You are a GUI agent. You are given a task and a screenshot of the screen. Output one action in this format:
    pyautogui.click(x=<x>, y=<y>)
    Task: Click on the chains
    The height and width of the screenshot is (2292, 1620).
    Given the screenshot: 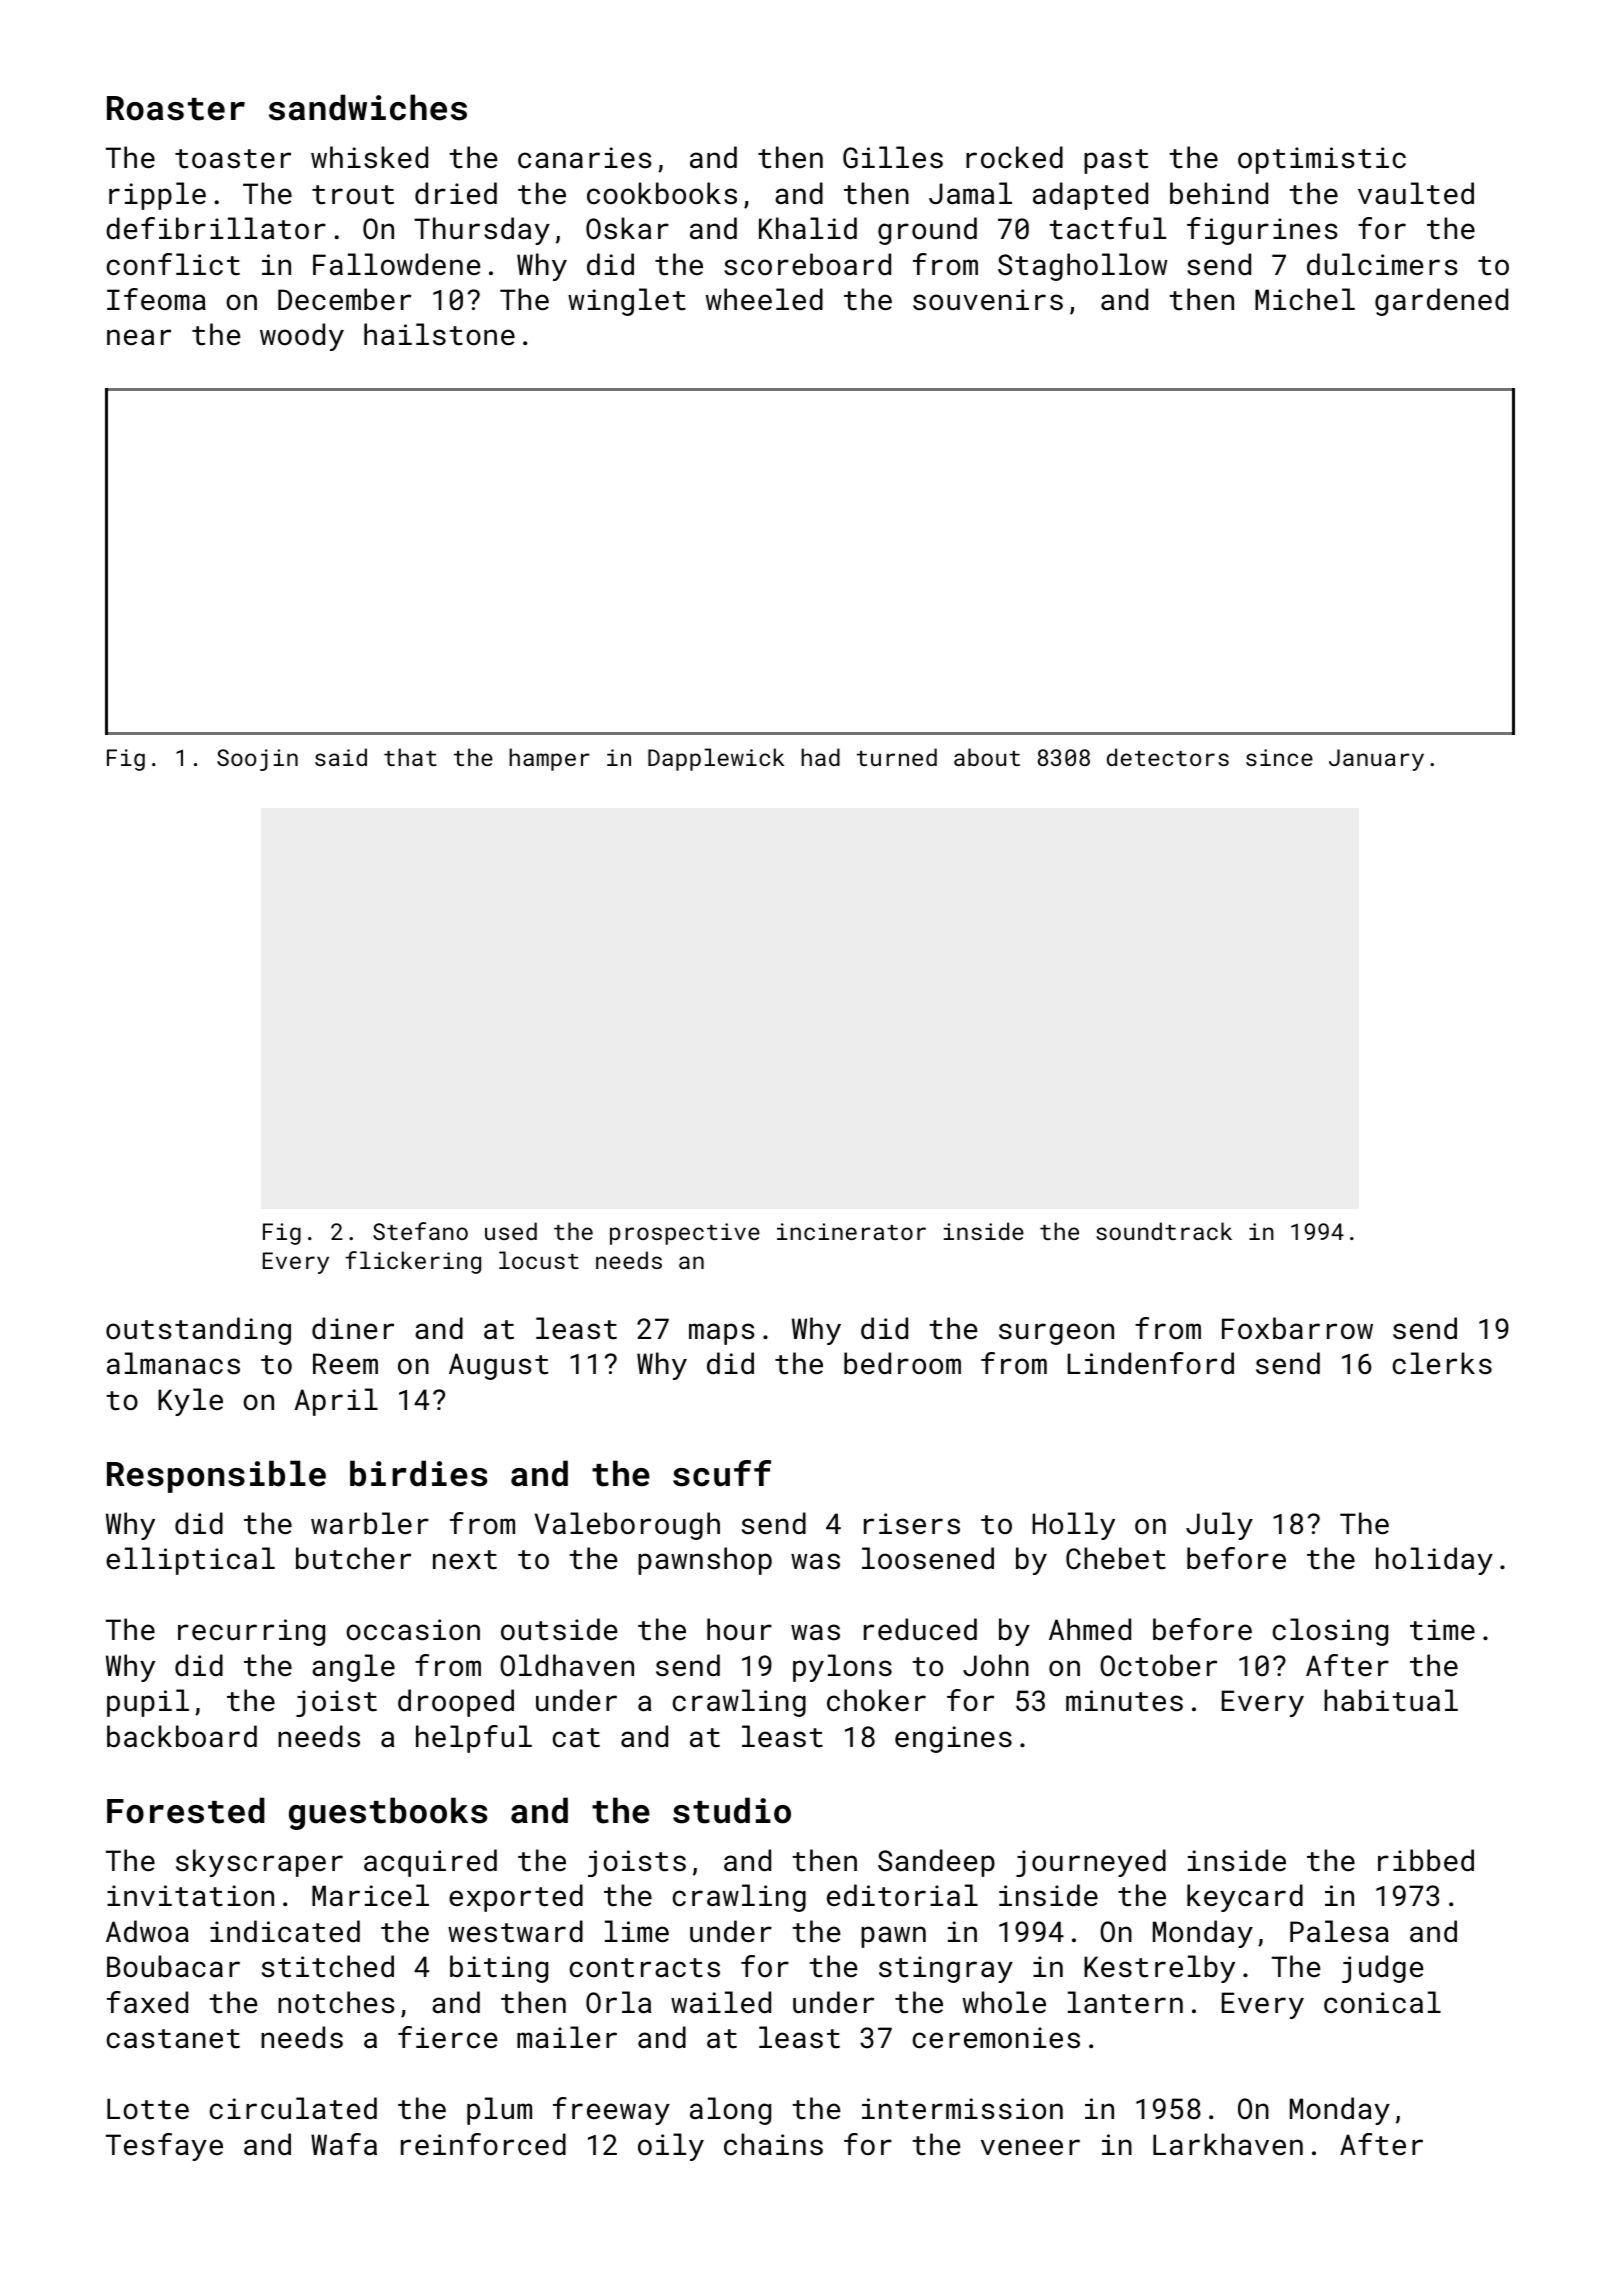 What is the action you would take?
    pyautogui.click(x=773, y=2144)
